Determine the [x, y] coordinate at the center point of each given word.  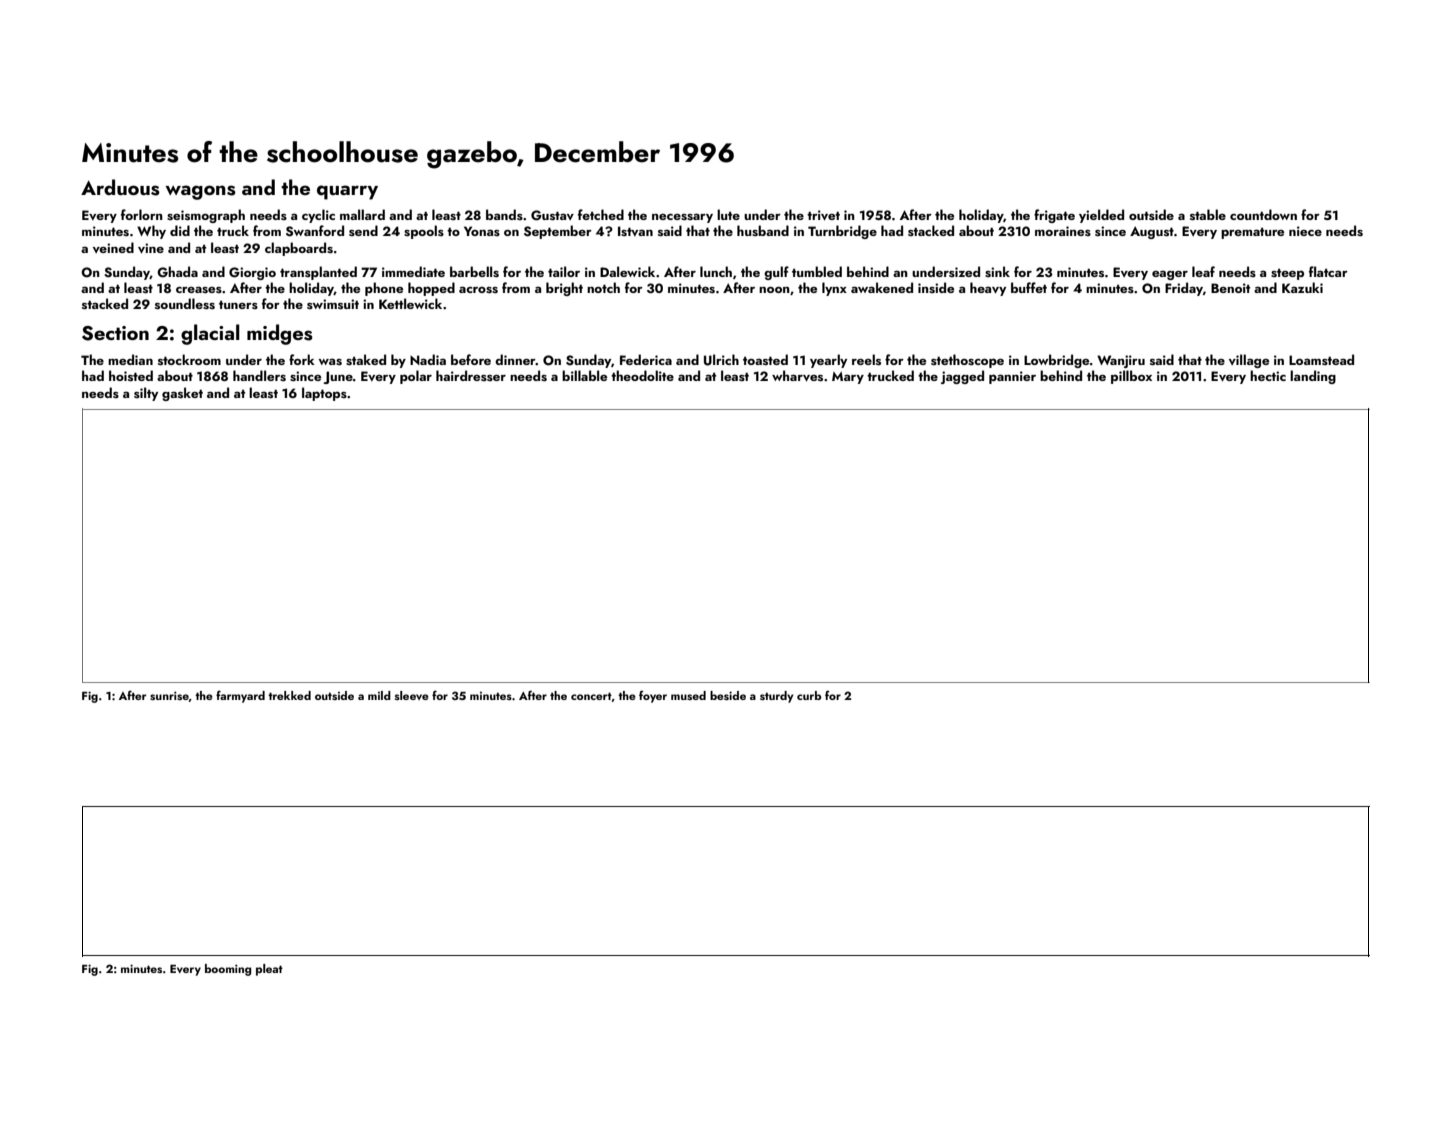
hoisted [131, 375]
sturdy [776, 697]
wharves [797, 376]
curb [809, 695]
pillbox [1131, 377]
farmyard [240, 696]
